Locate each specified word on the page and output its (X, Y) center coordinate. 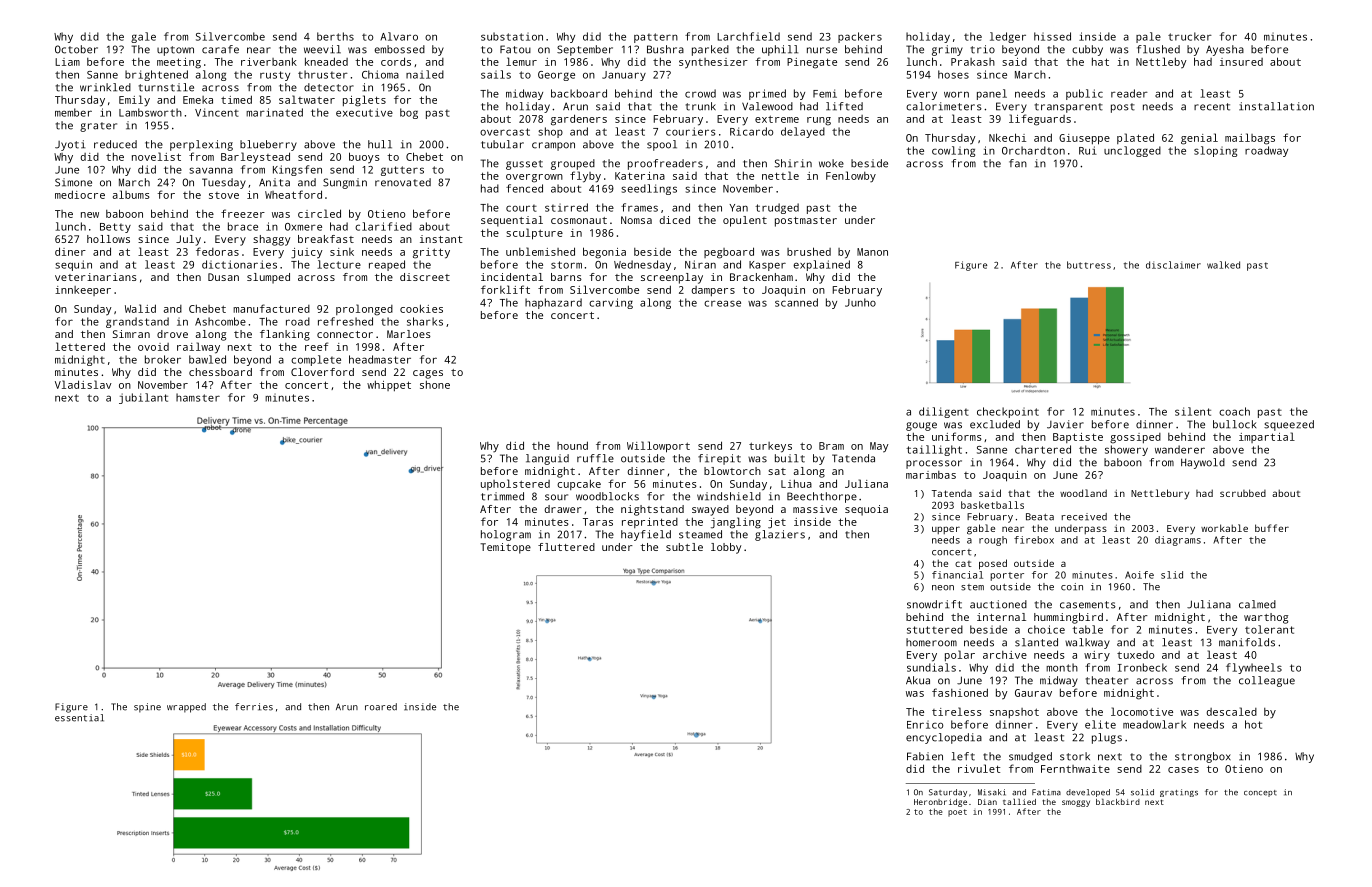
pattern (656, 38)
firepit (719, 459)
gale (143, 37)
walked (1223, 265)
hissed (1052, 36)
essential (79, 718)
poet (957, 813)
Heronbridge (940, 803)
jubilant (143, 398)
